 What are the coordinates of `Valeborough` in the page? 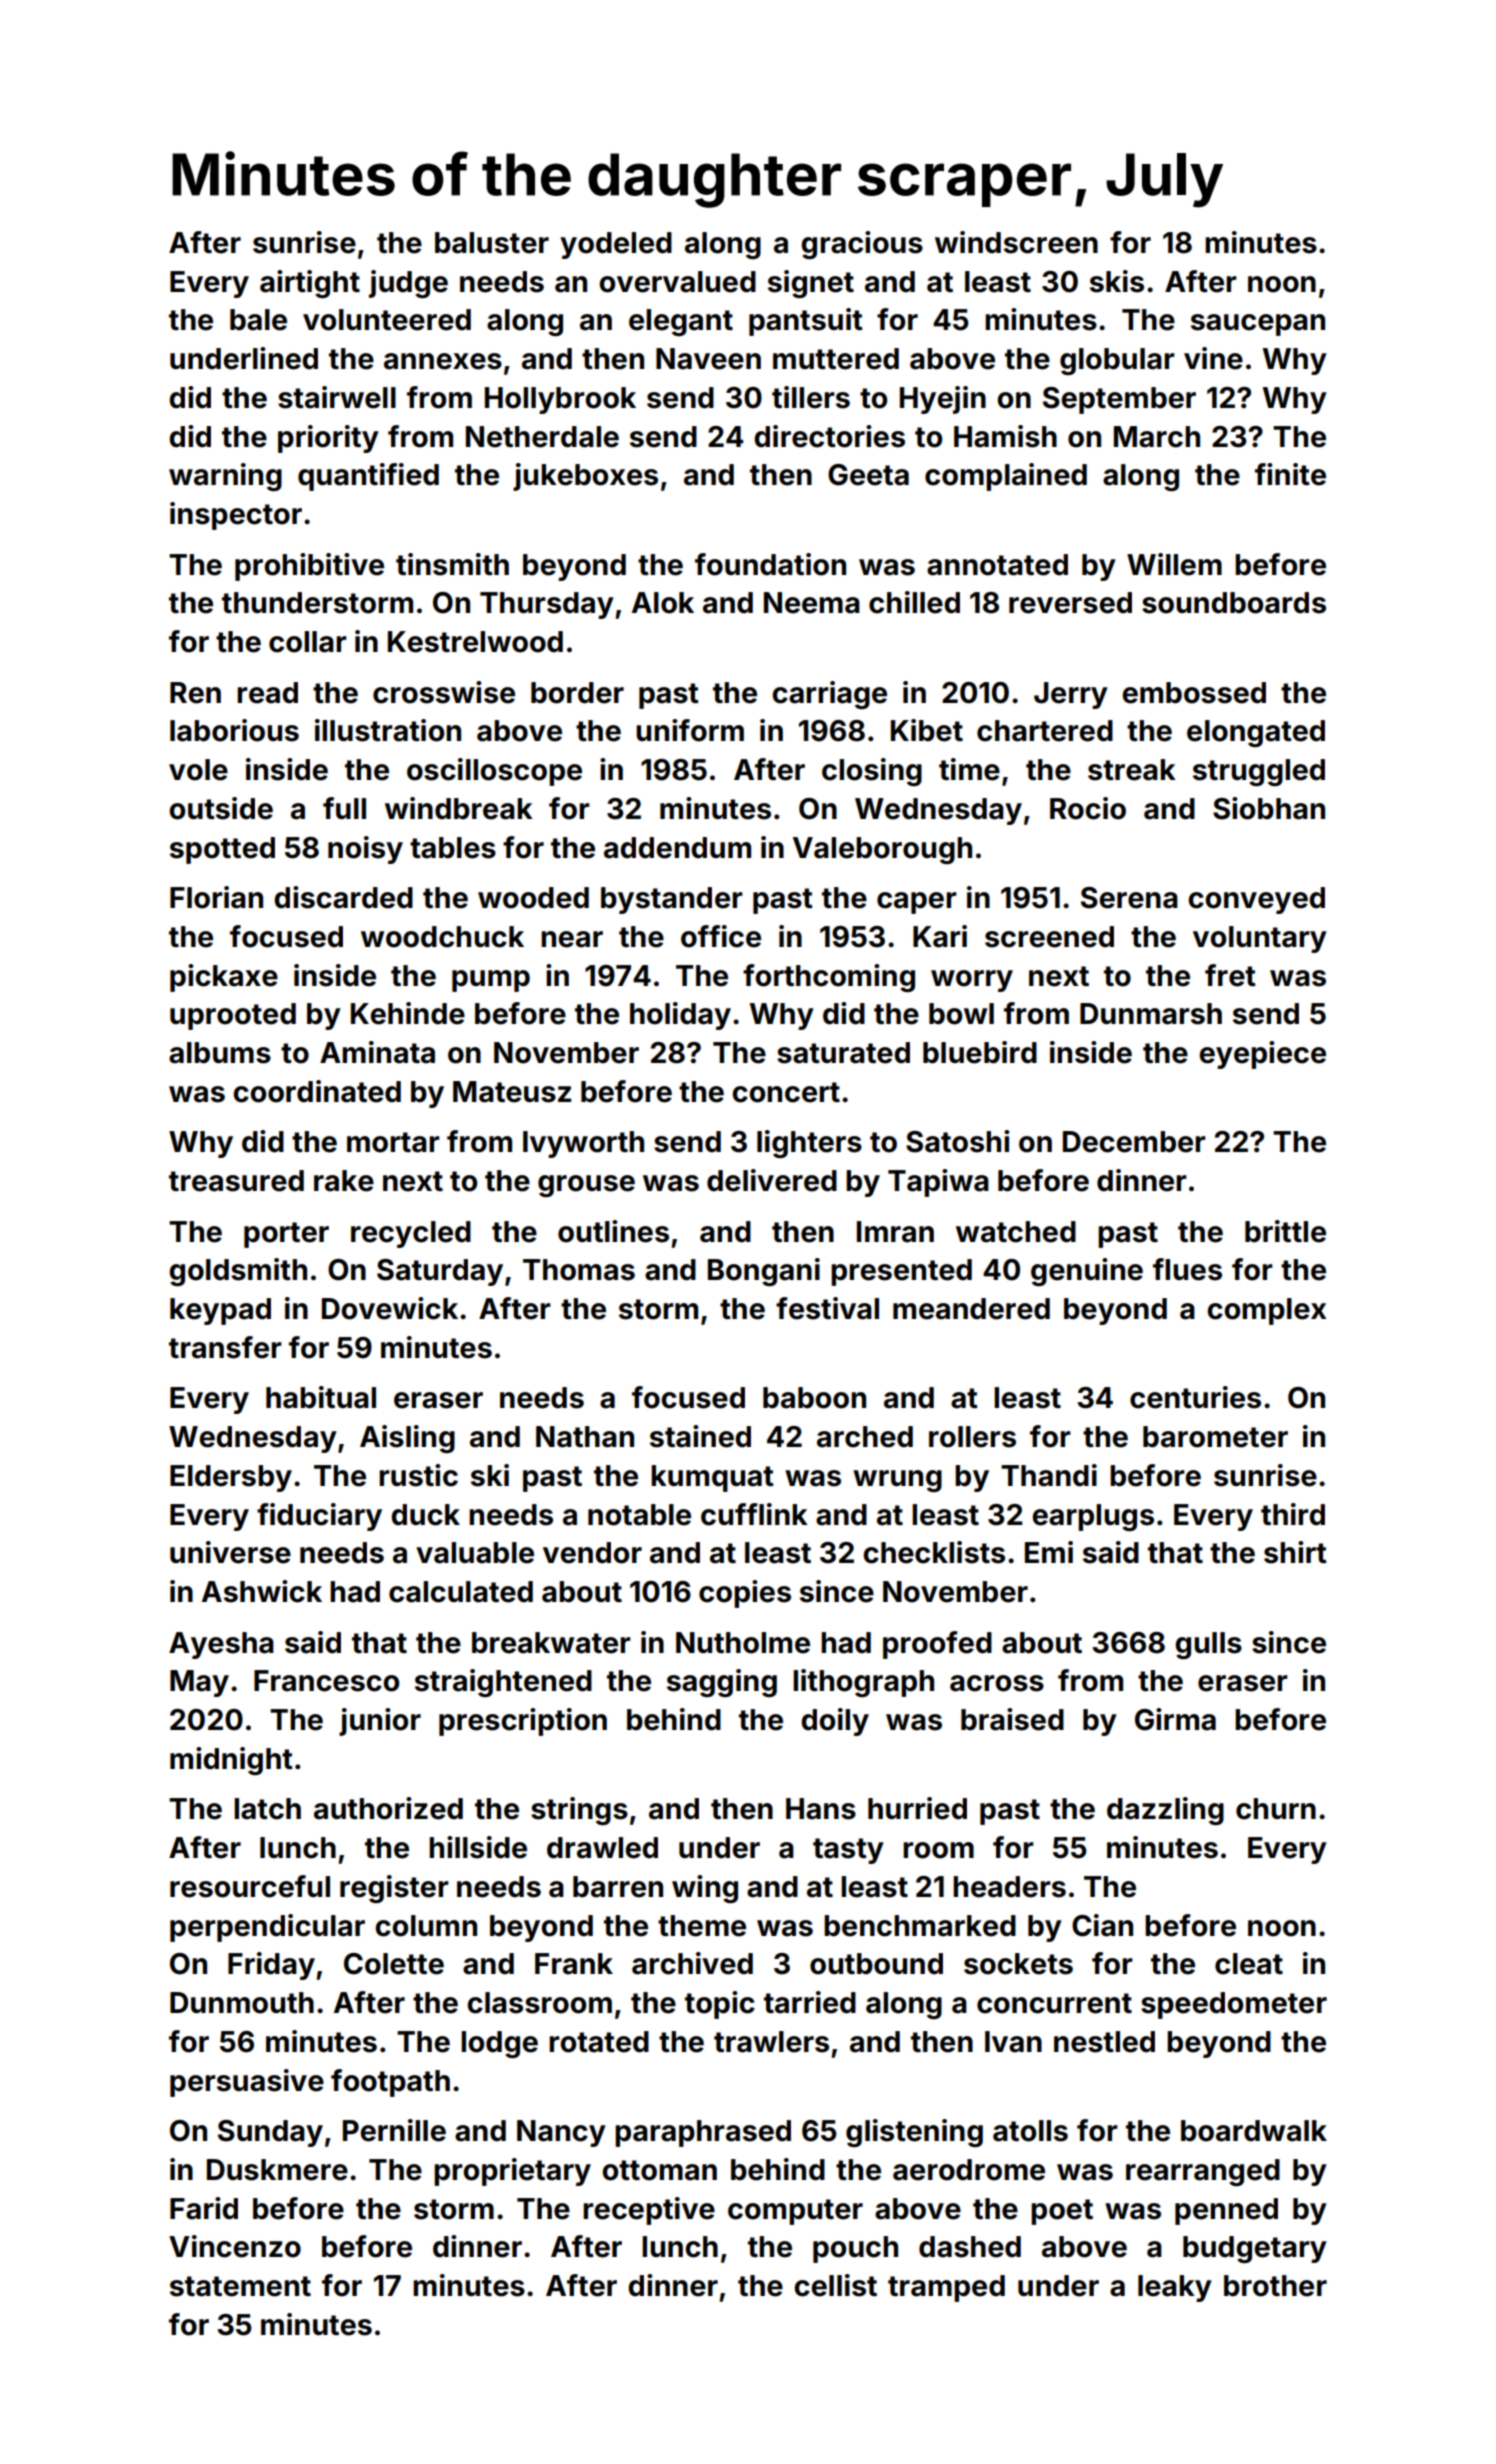 It's located at (882, 850).
